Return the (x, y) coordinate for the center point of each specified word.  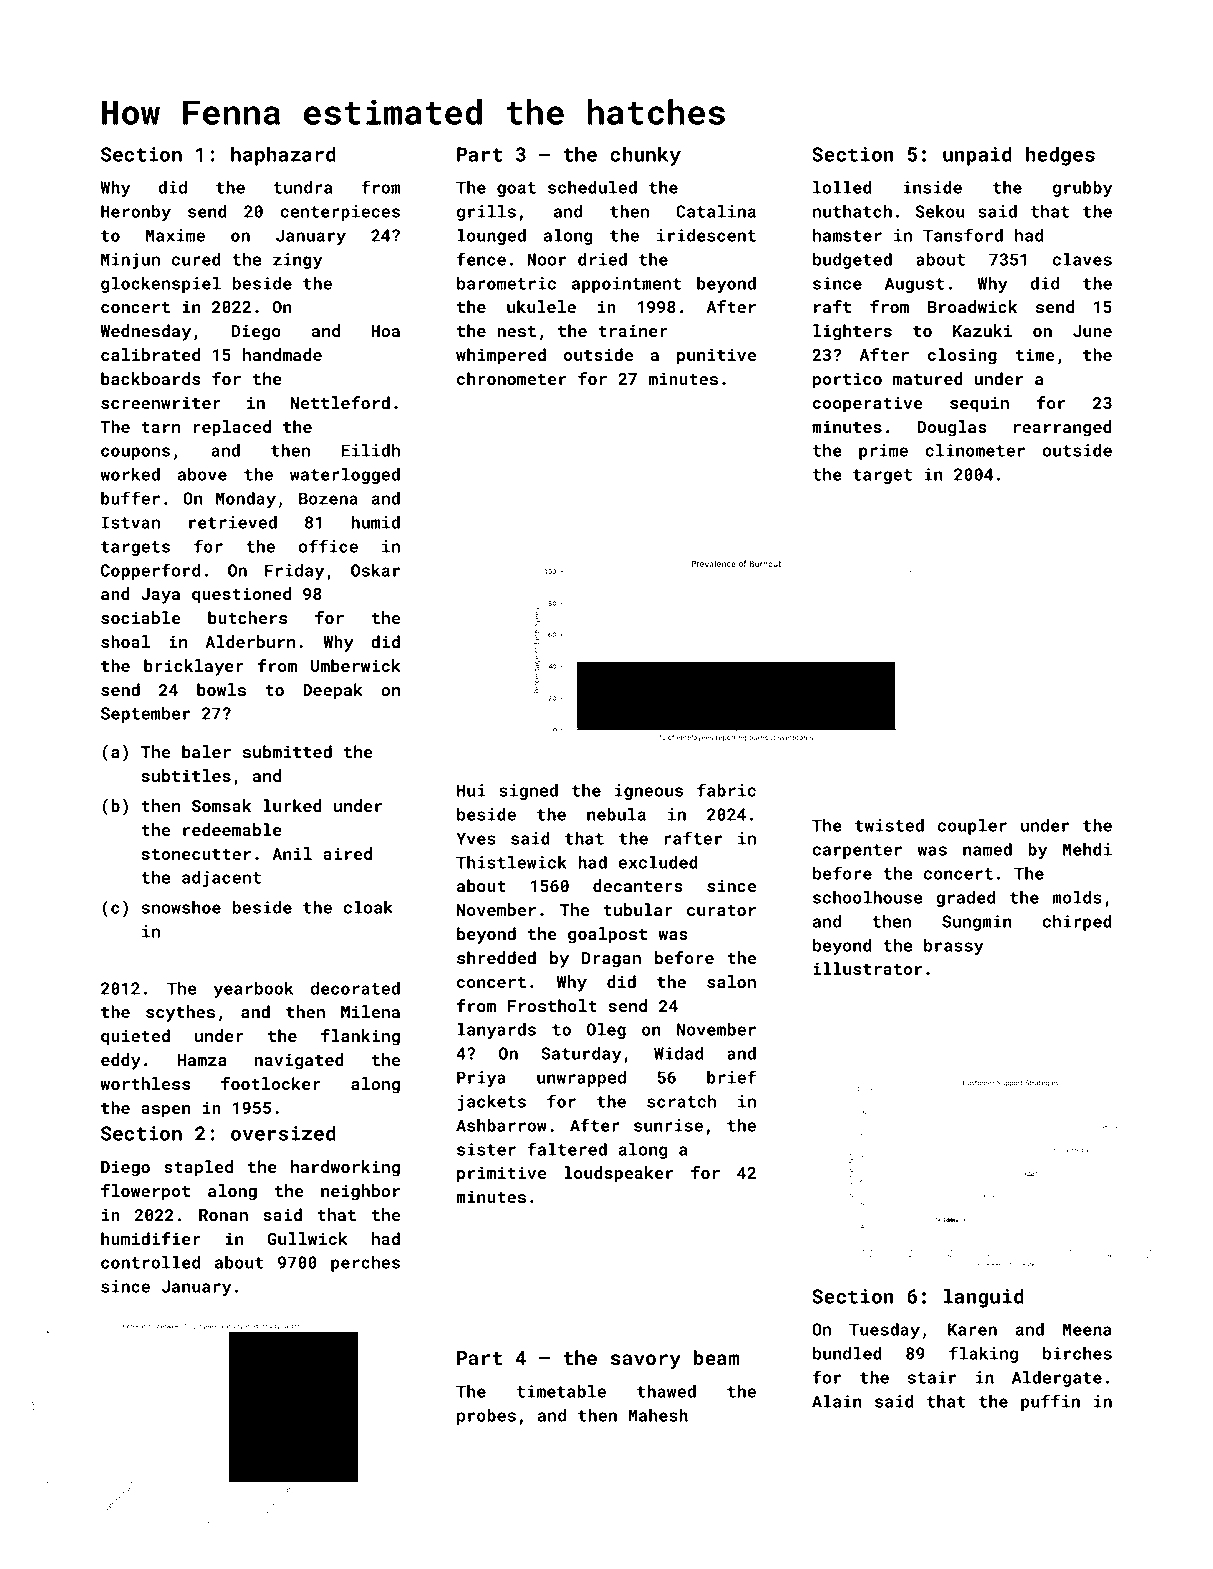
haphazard (283, 156)
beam (716, 1357)
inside (932, 187)
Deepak (333, 691)
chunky (645, 156)
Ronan (223, 1215)
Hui (471, 790)
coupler (972, 827)
